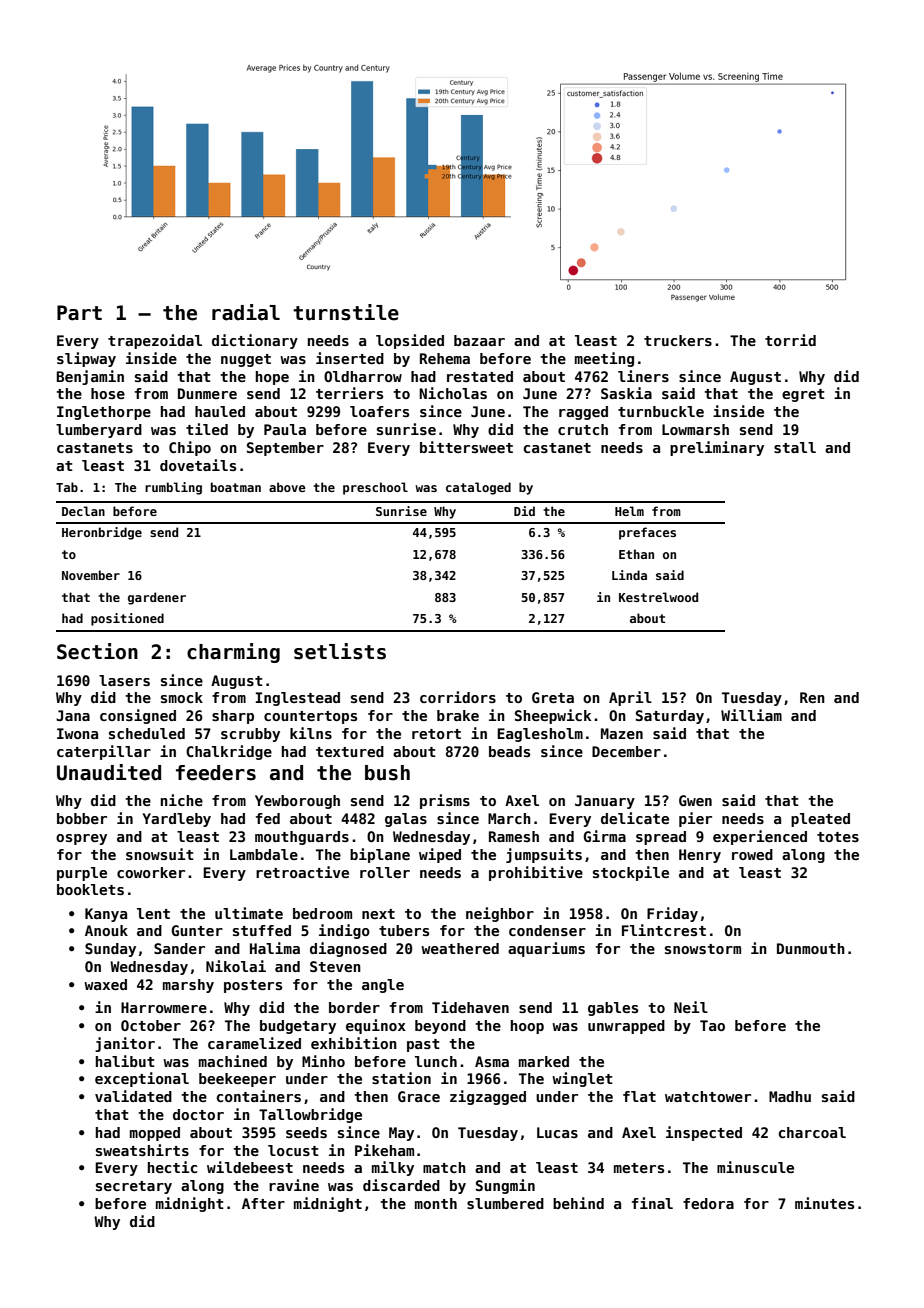 The width and height of the screenshot is (924, 1308). I want to click on scrubby, so click(250, 735).
